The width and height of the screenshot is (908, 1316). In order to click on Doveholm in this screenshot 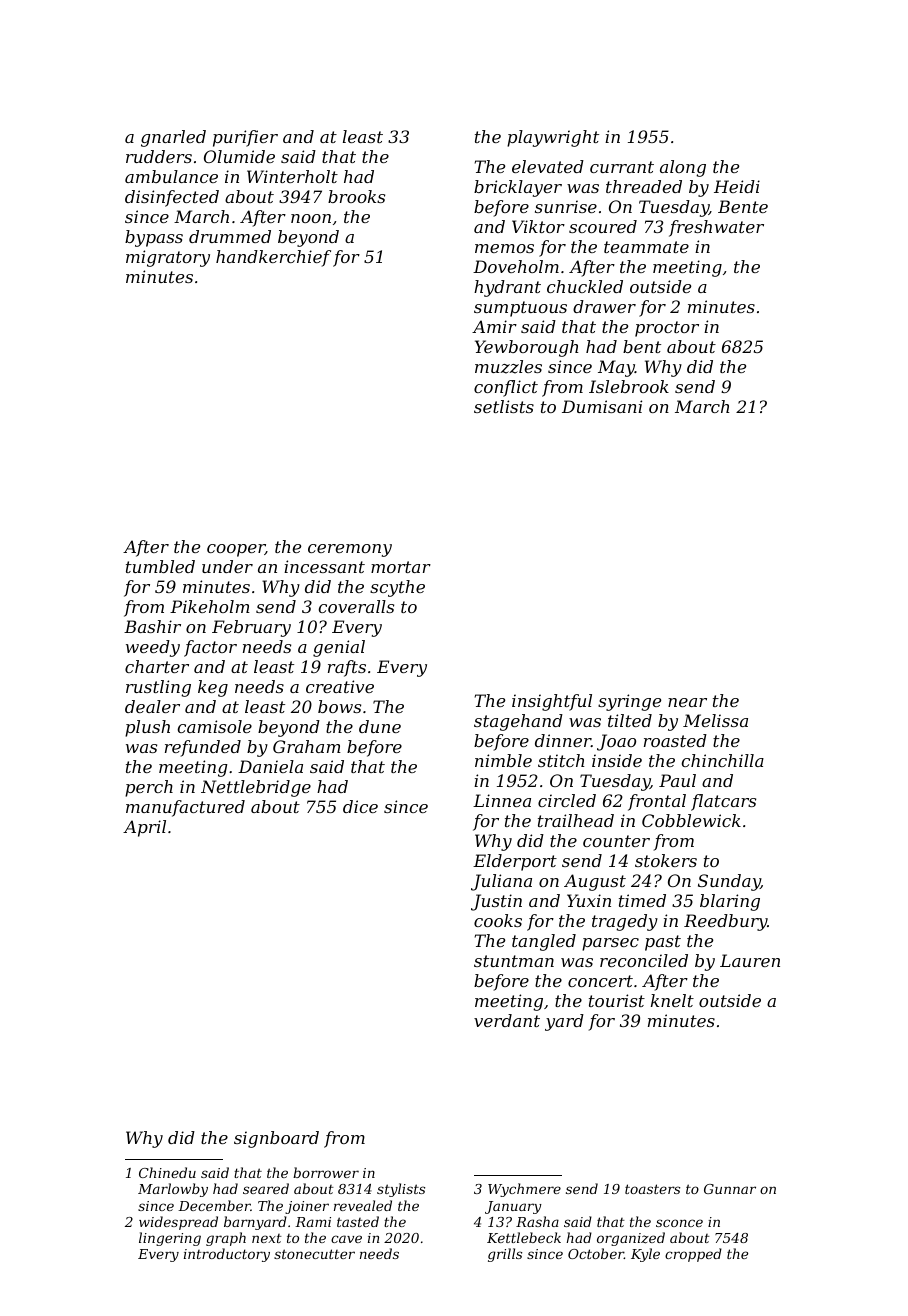, I will do `click(516, 266)`.
